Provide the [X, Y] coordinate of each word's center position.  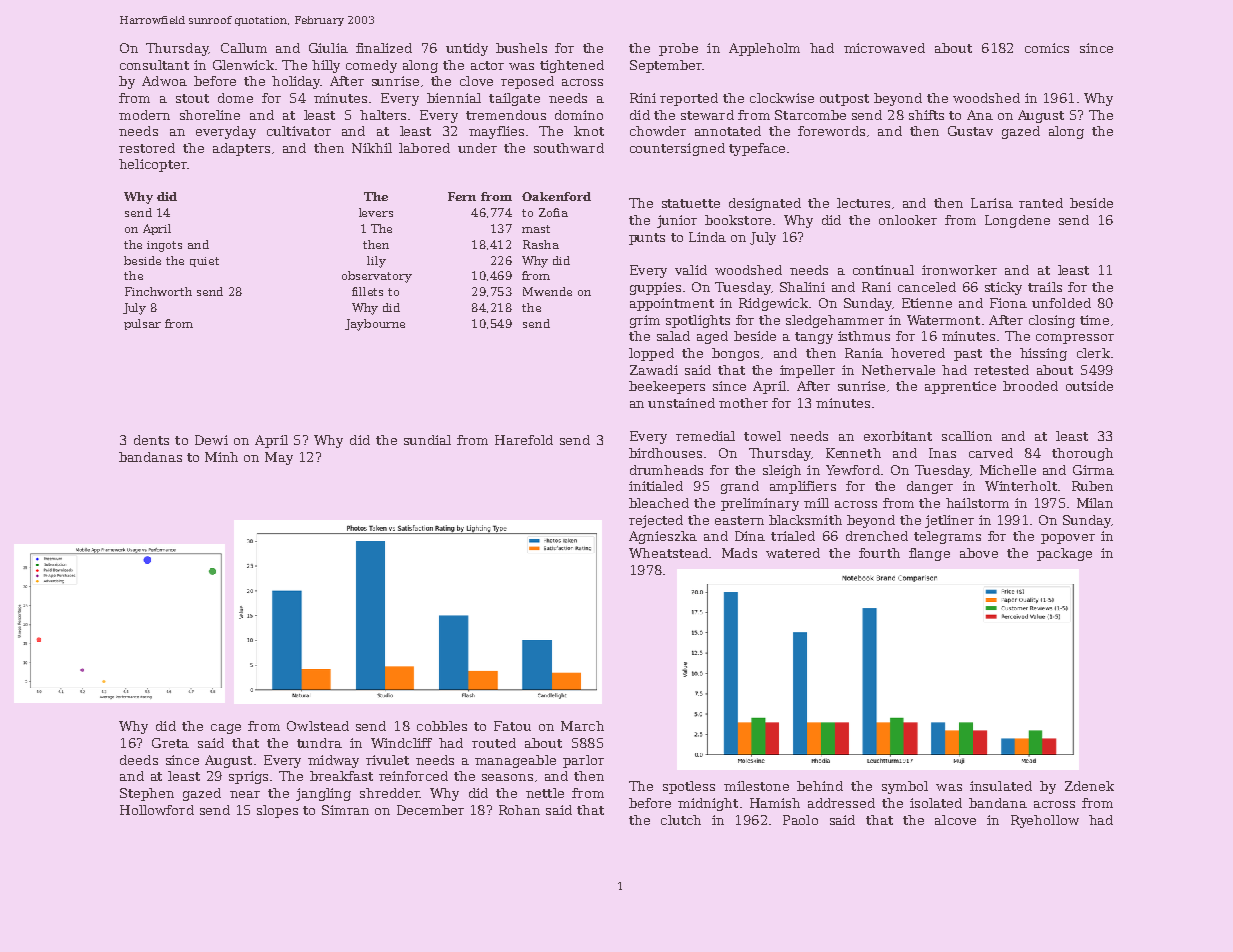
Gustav [970, 131]
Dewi [211, 440]
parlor [583, 761]
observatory [377, 277]
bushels [521, 48]
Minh [221, 457]
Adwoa [164, 81]
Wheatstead [668, 553]
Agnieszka [663, 537]
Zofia [553, 212]
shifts [926, 115]
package [1064, 554]
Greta [170, 743]
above [979, 553]
